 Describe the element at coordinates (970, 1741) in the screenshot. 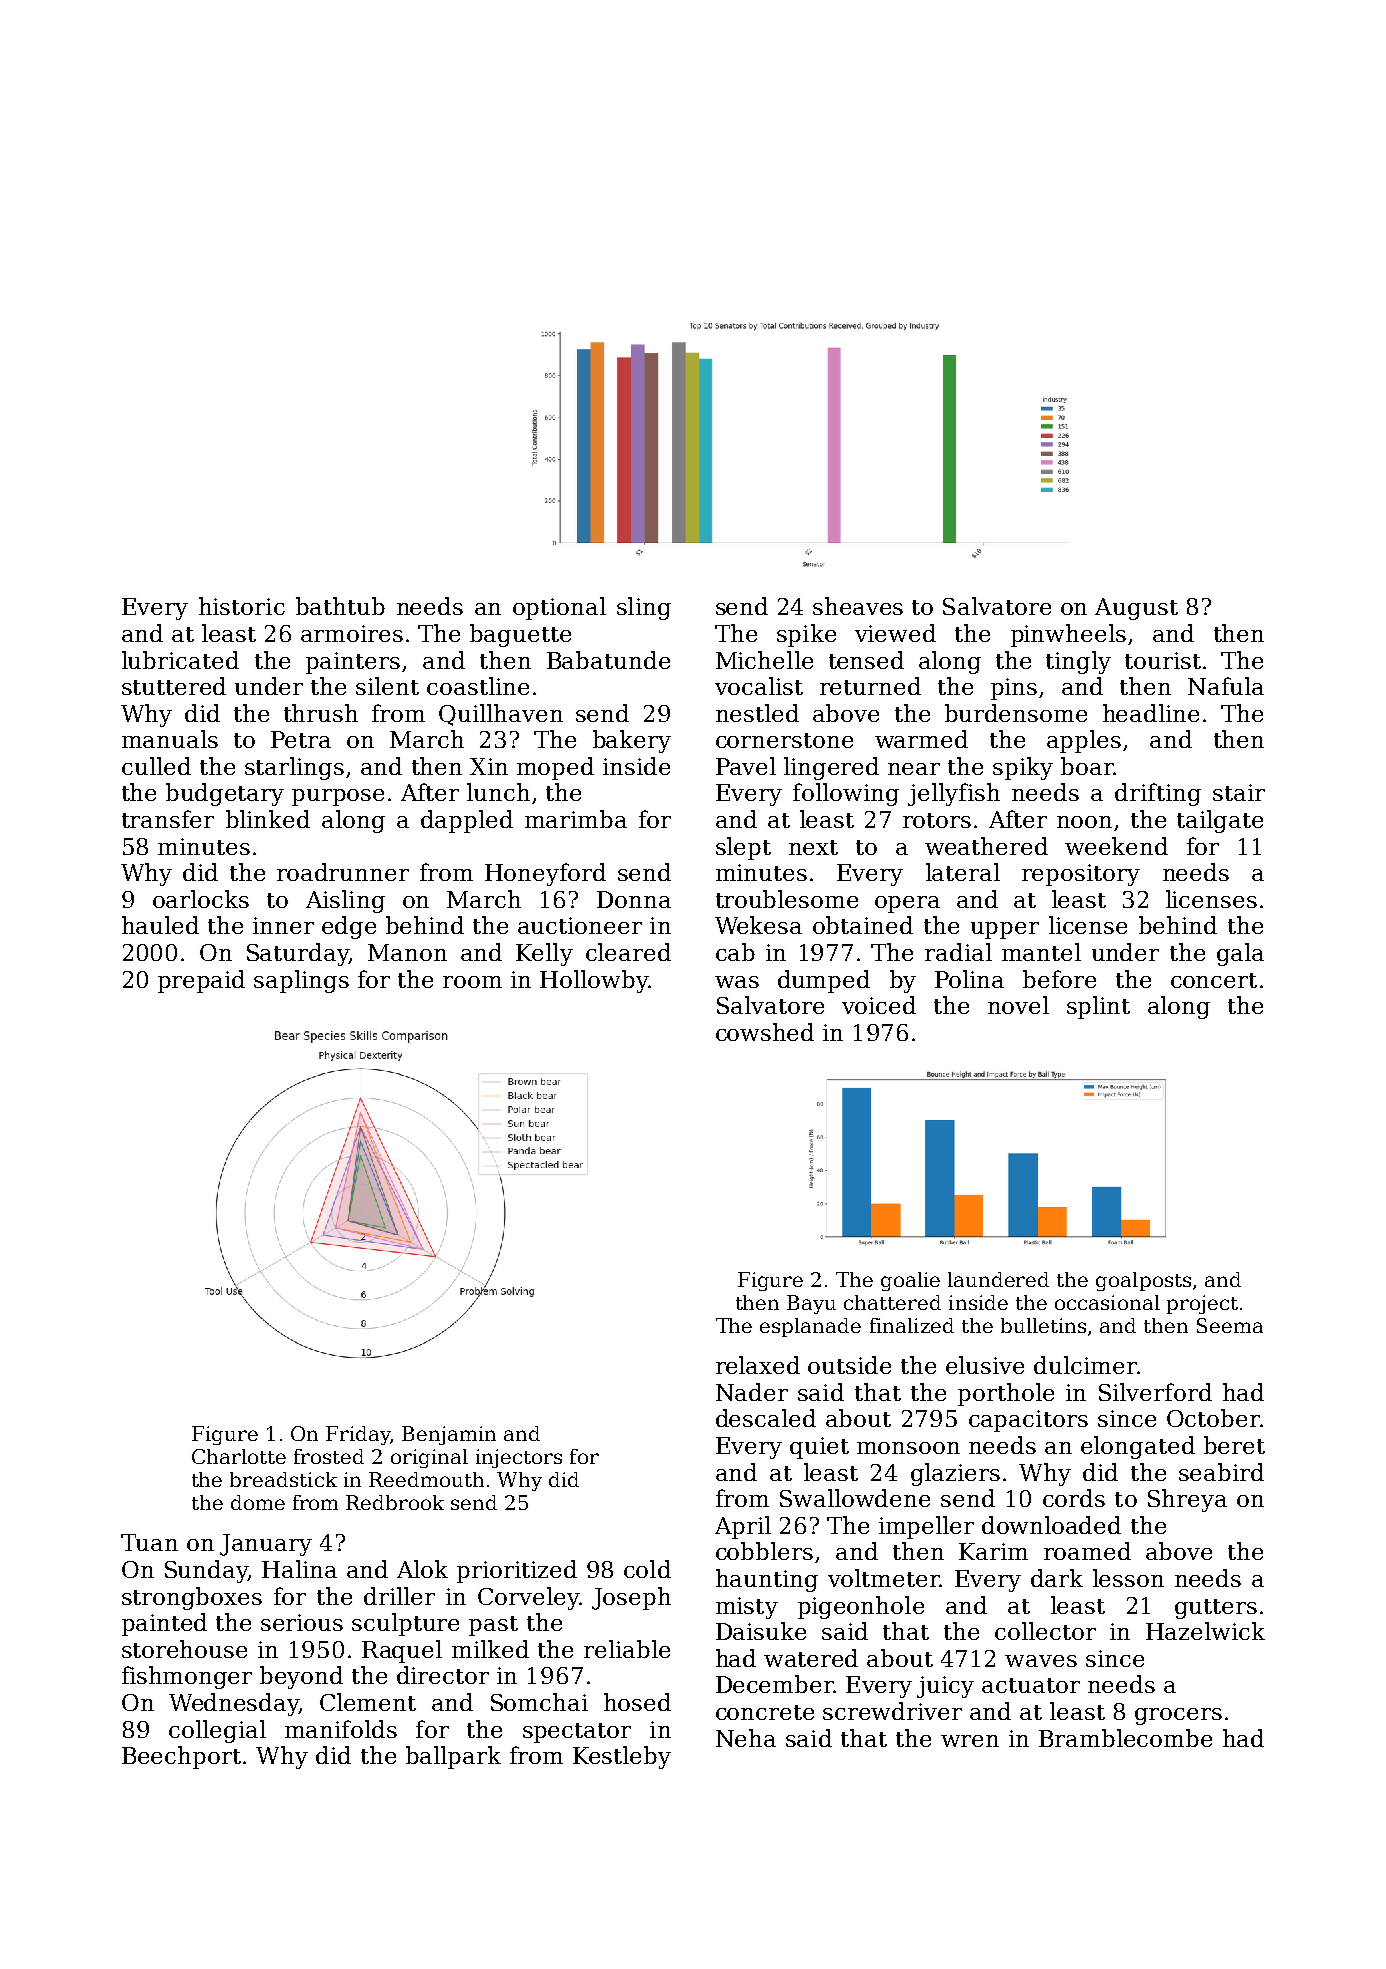

I see `wren` at that location.
